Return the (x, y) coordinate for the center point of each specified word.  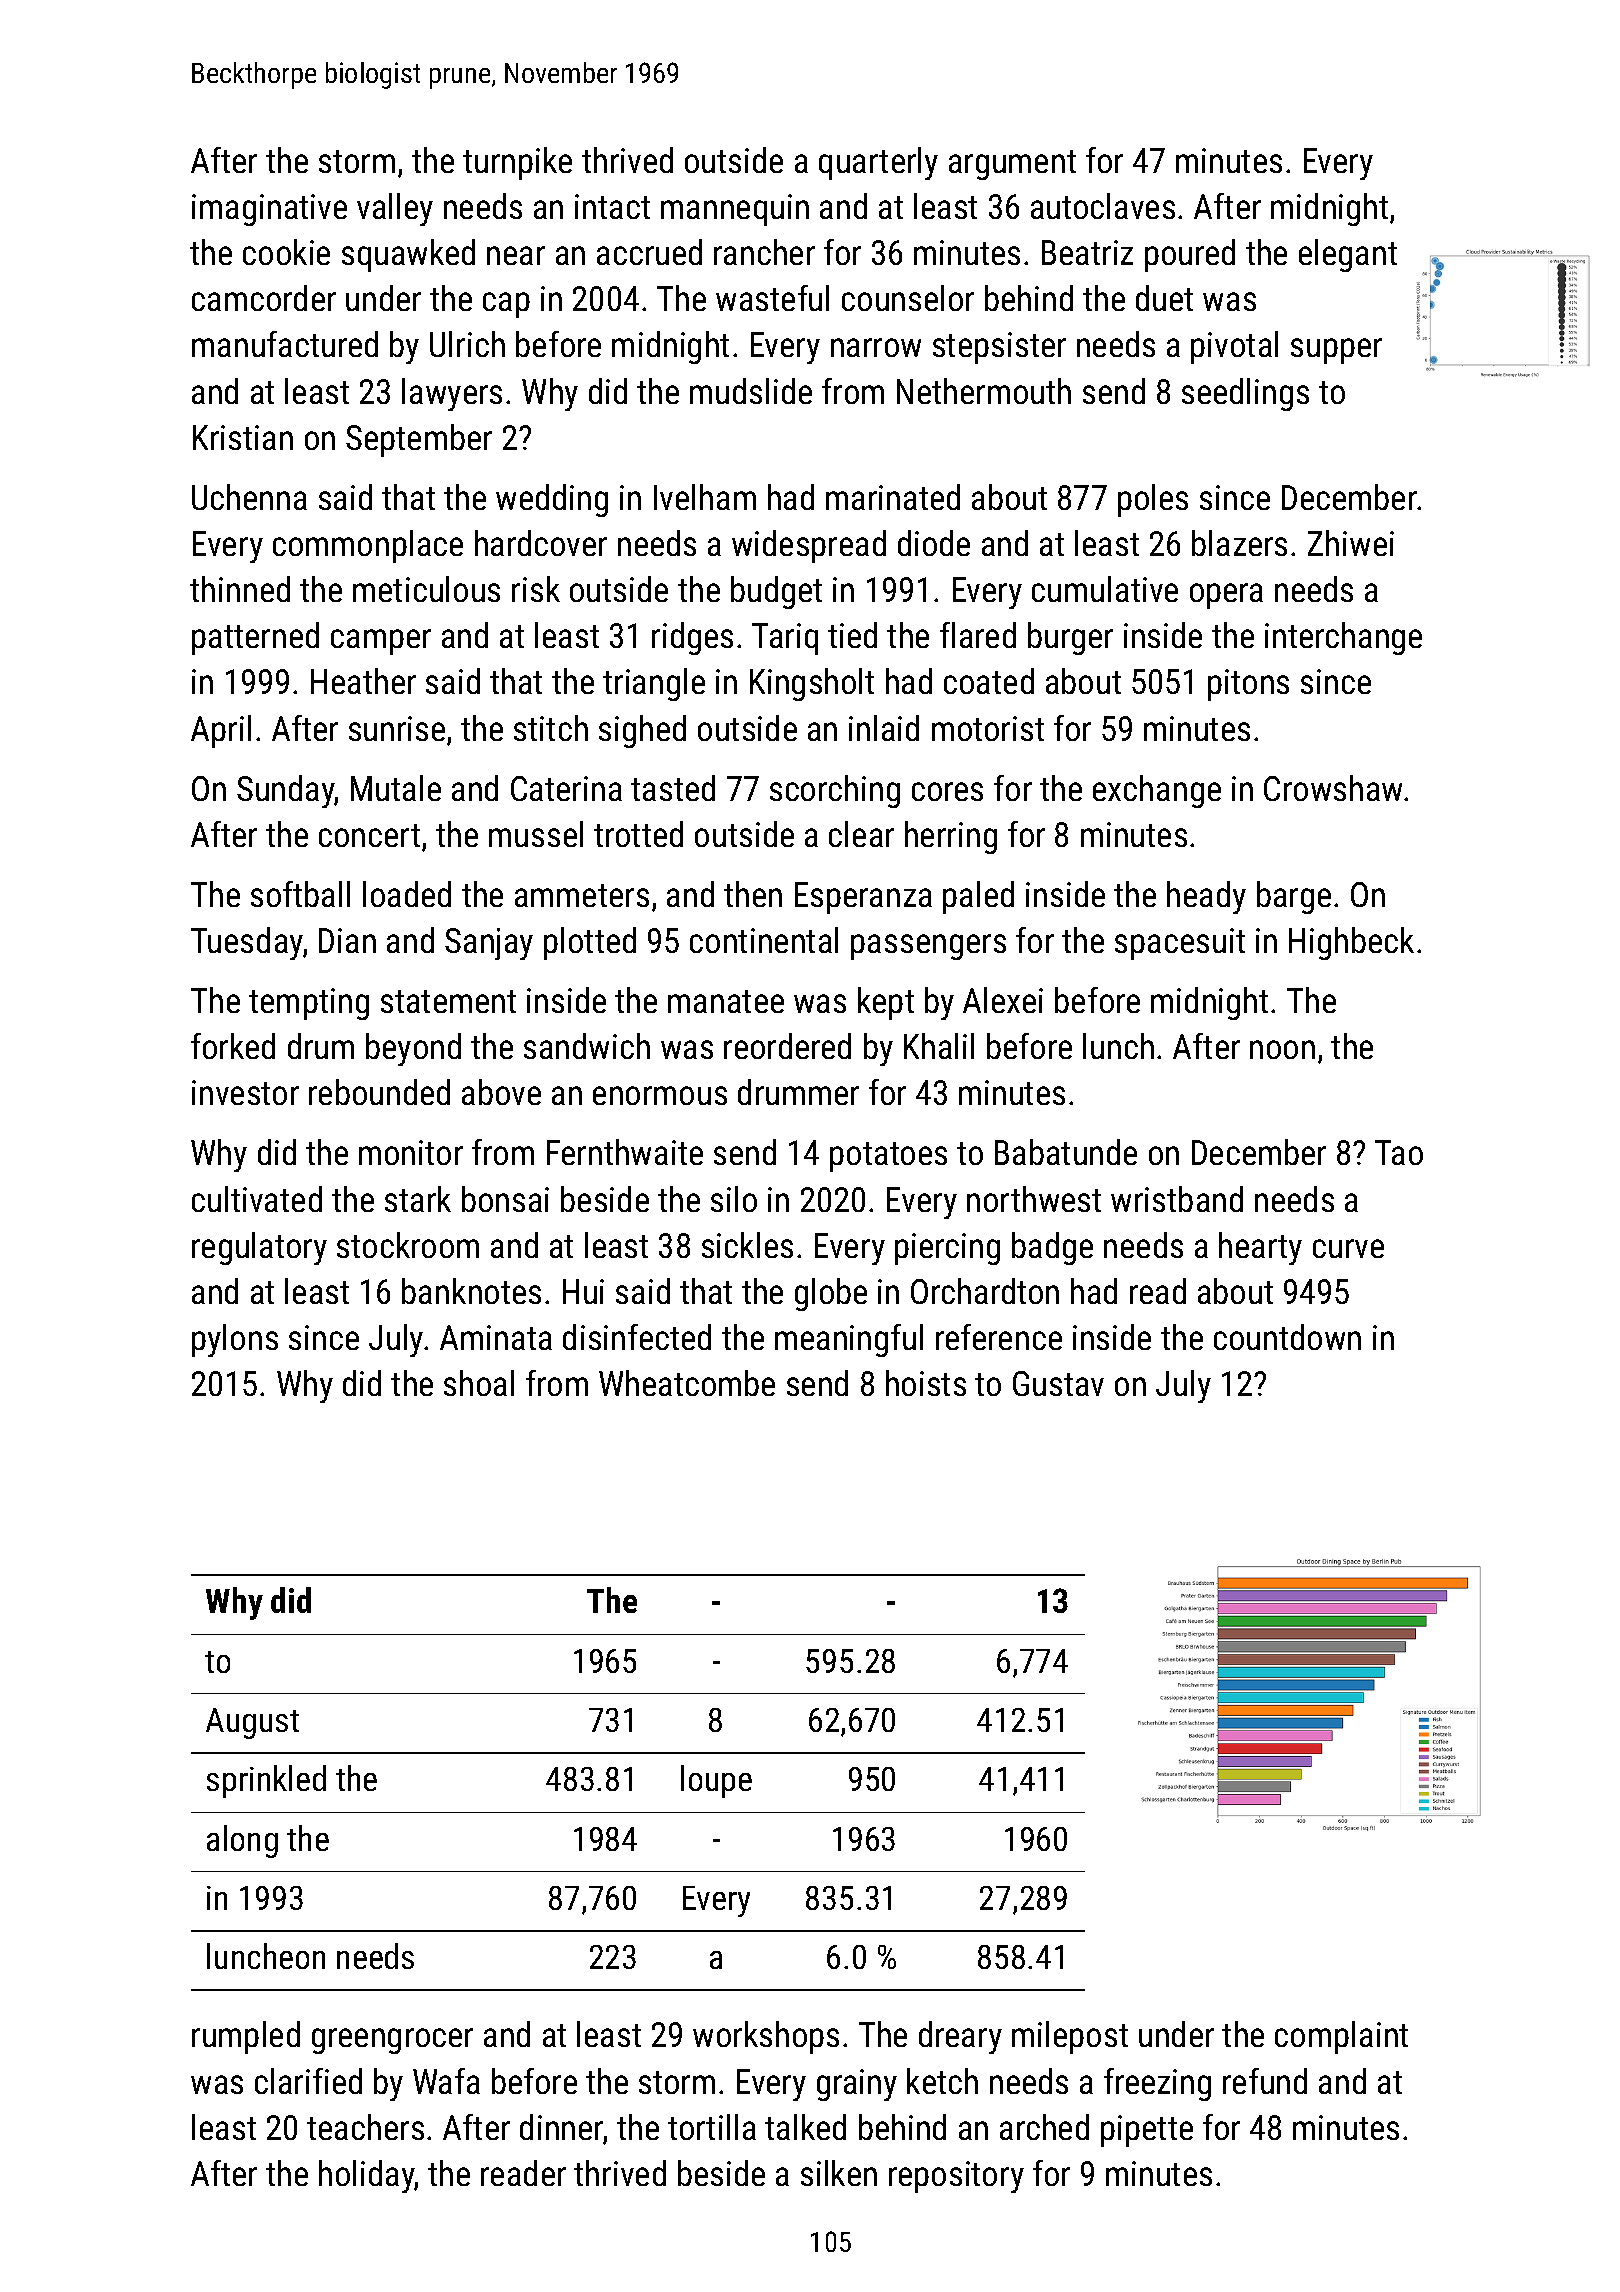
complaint (1341, 2037)
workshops (766, 2037)
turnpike (517, 163)
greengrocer (392, 2041)
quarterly (878, 163)
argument (1012, 165)
